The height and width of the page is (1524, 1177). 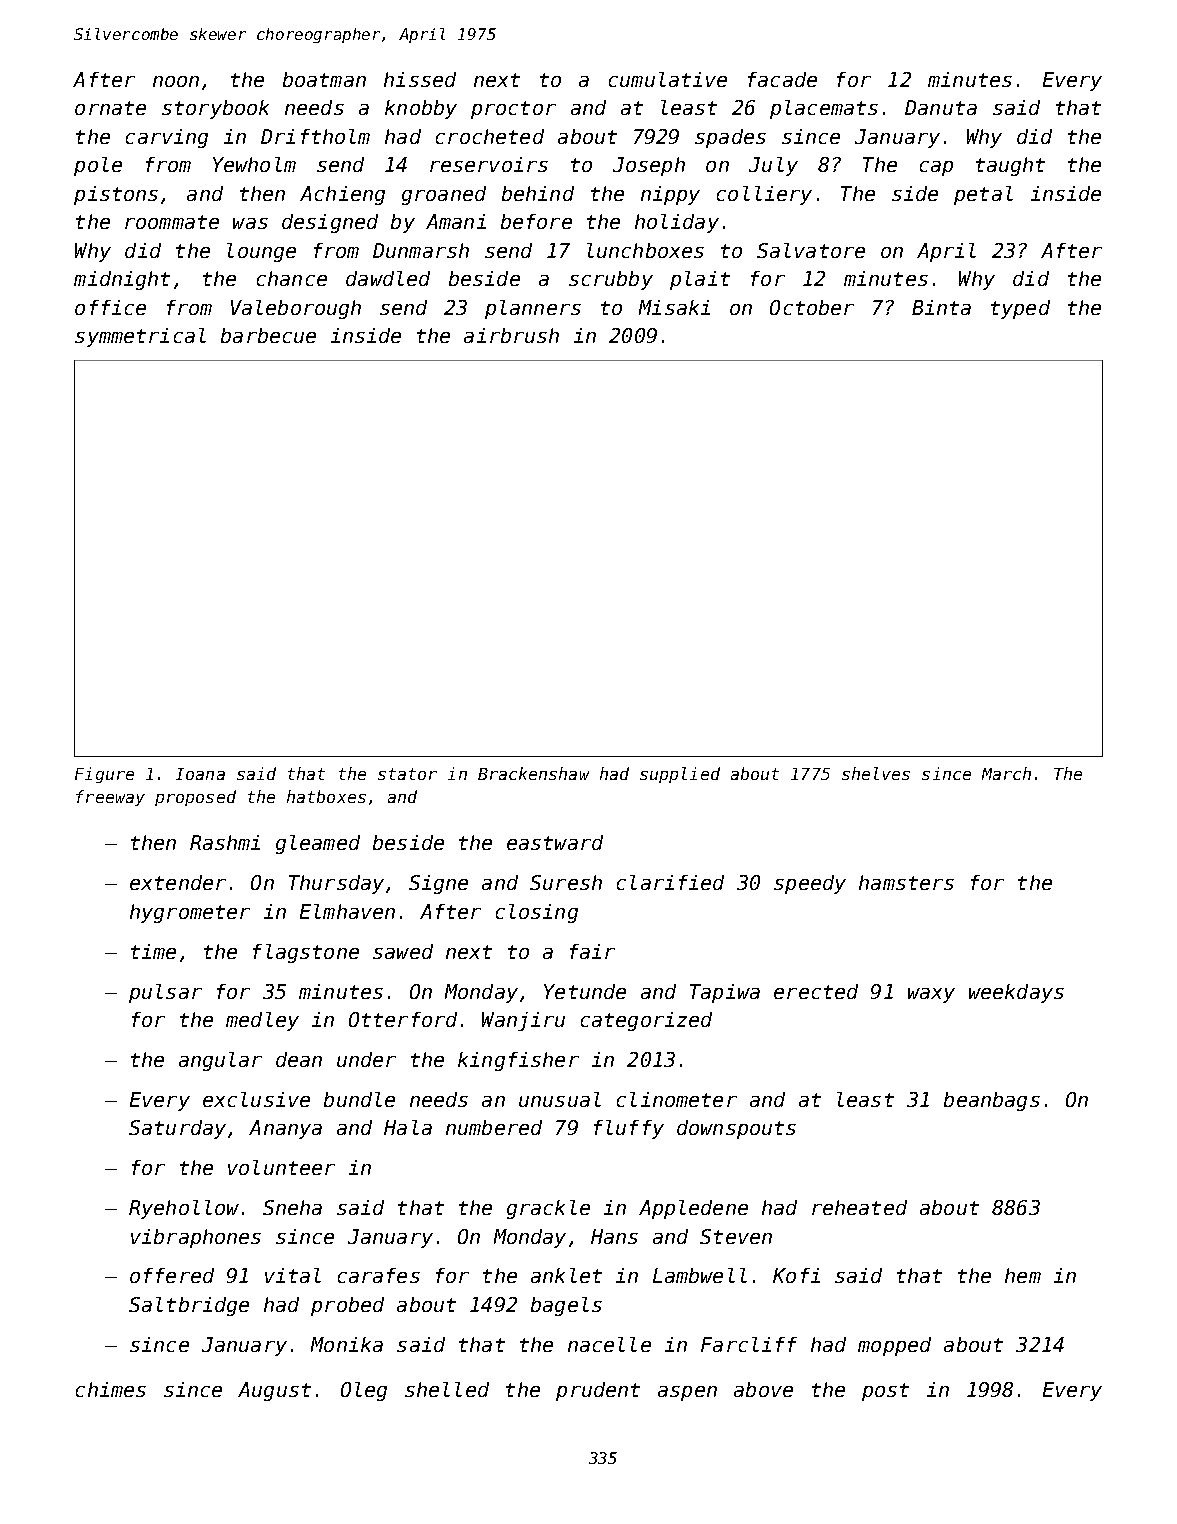 I want to click on March, so click(x=1006, y=773).
